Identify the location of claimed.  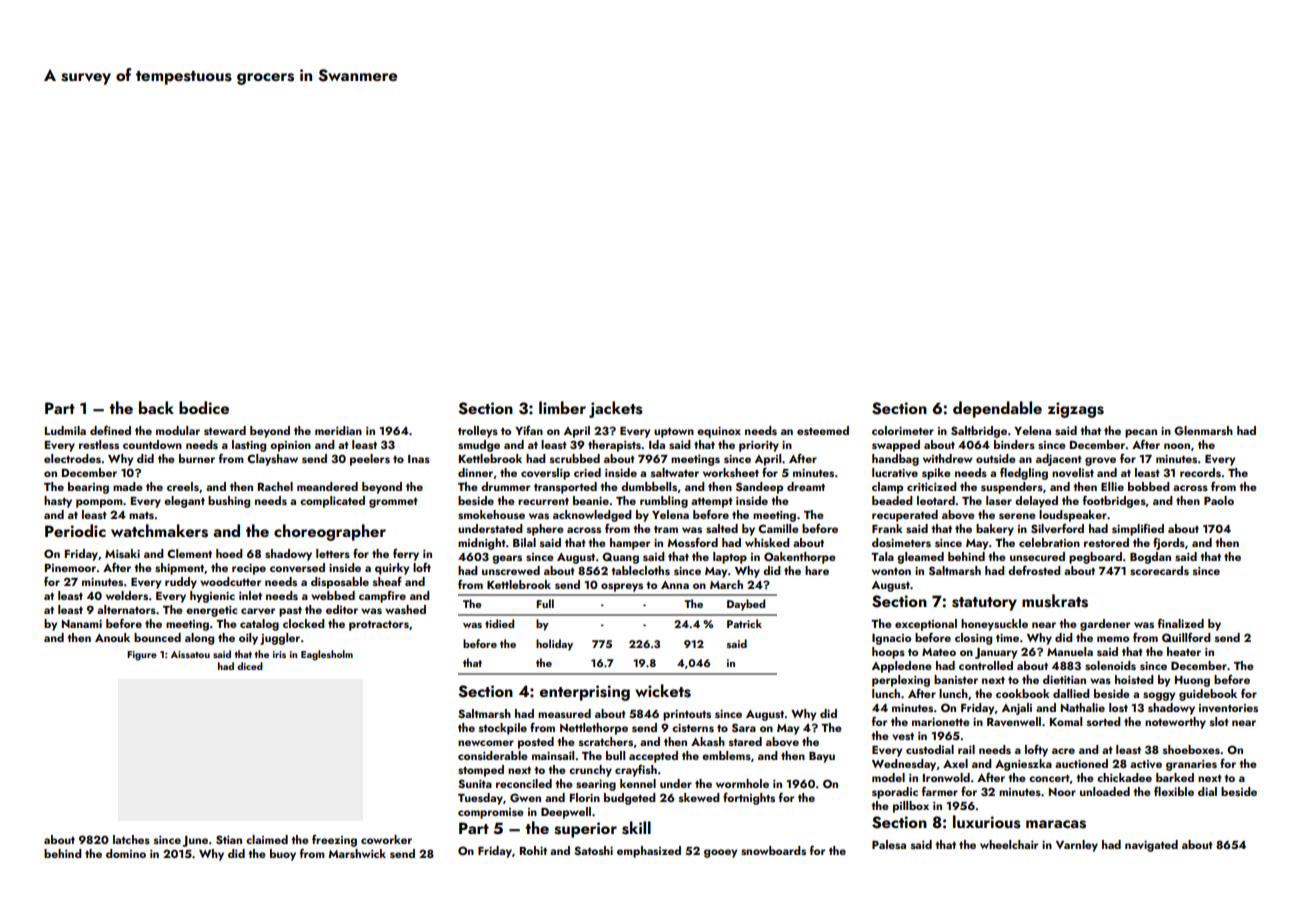
(267, 839).
